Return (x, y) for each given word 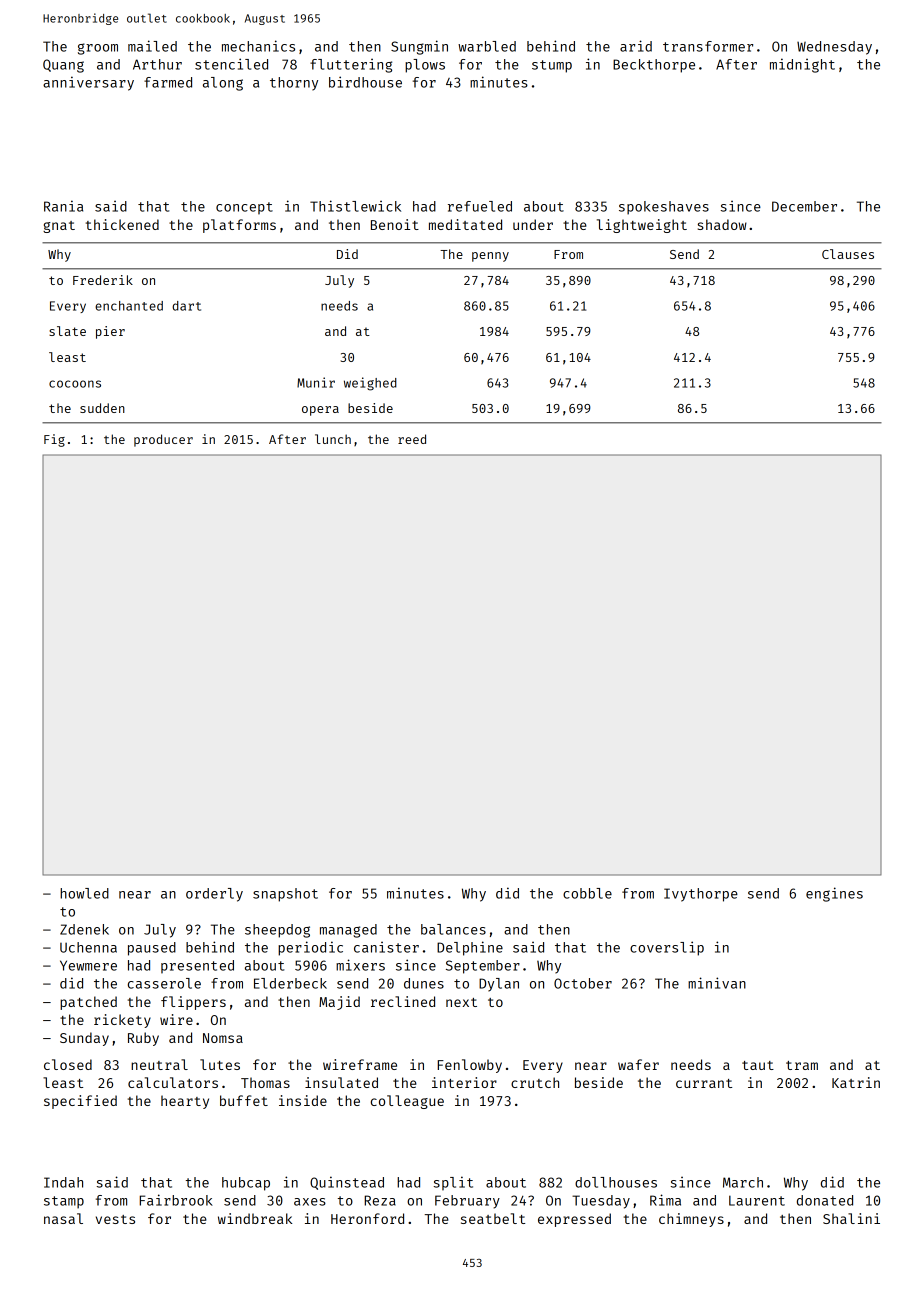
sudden (102, 408)
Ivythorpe (701, 895)
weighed (370, 384)
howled (84, 893)
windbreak (255, 1218)
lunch (333, 439)
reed (412, 439)
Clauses (848, 254)
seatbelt (493, 1218)
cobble (587, 893)
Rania (63, 206)
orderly (214, 895)
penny (490, 257)
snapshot (285, 895)
